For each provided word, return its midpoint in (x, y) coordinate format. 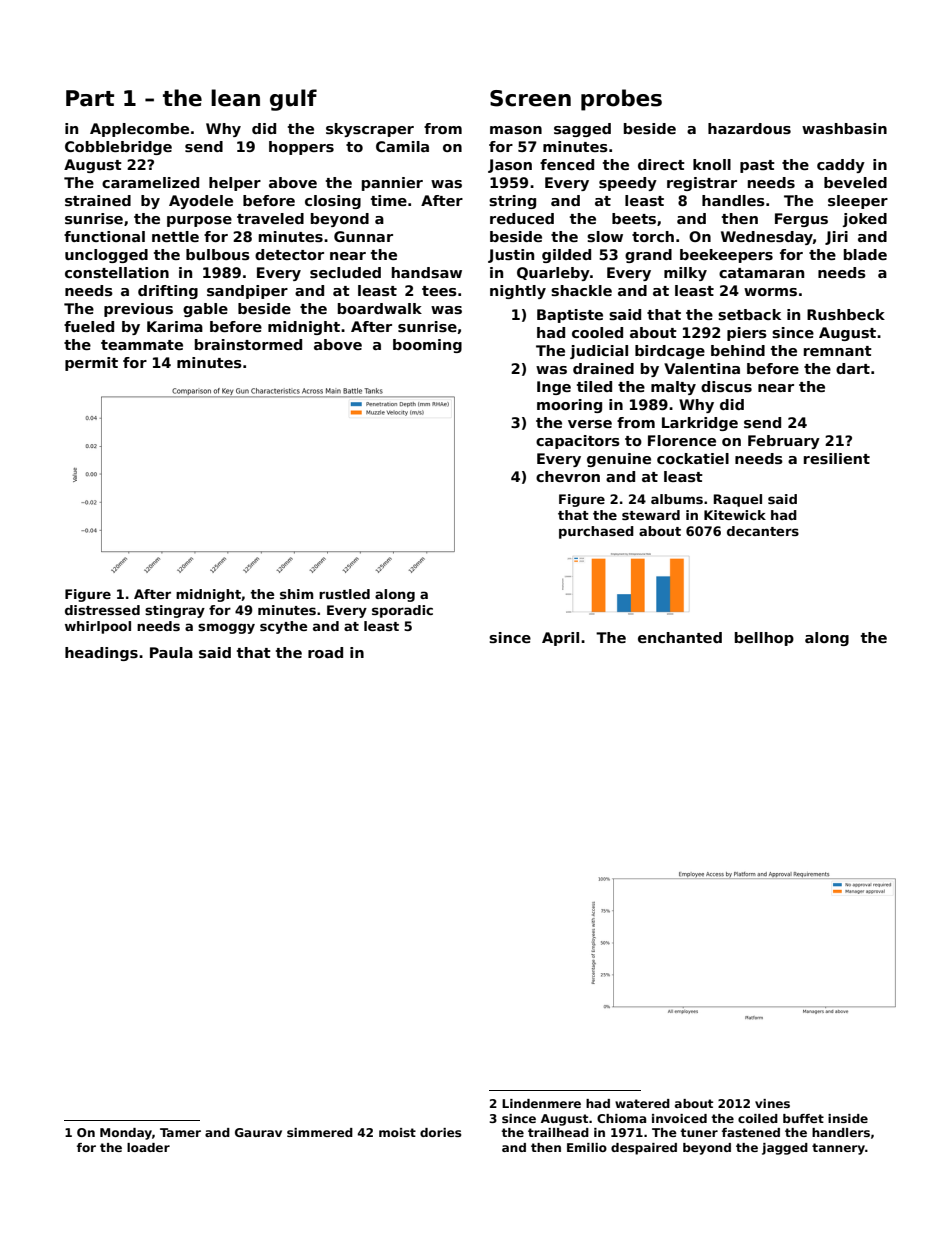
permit (91, 364)
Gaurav (258, 1132)
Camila (402, 146)
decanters (763, 531)
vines (772, 1103)
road (325, 652)
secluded (345, 272)
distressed (102, 610)
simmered (320, 1132)
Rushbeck (846, 314)
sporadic (402, 611)
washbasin (844, 128)
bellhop (764, 639)
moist (397, 1132)
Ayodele (201, 202)
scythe (283, 627)
